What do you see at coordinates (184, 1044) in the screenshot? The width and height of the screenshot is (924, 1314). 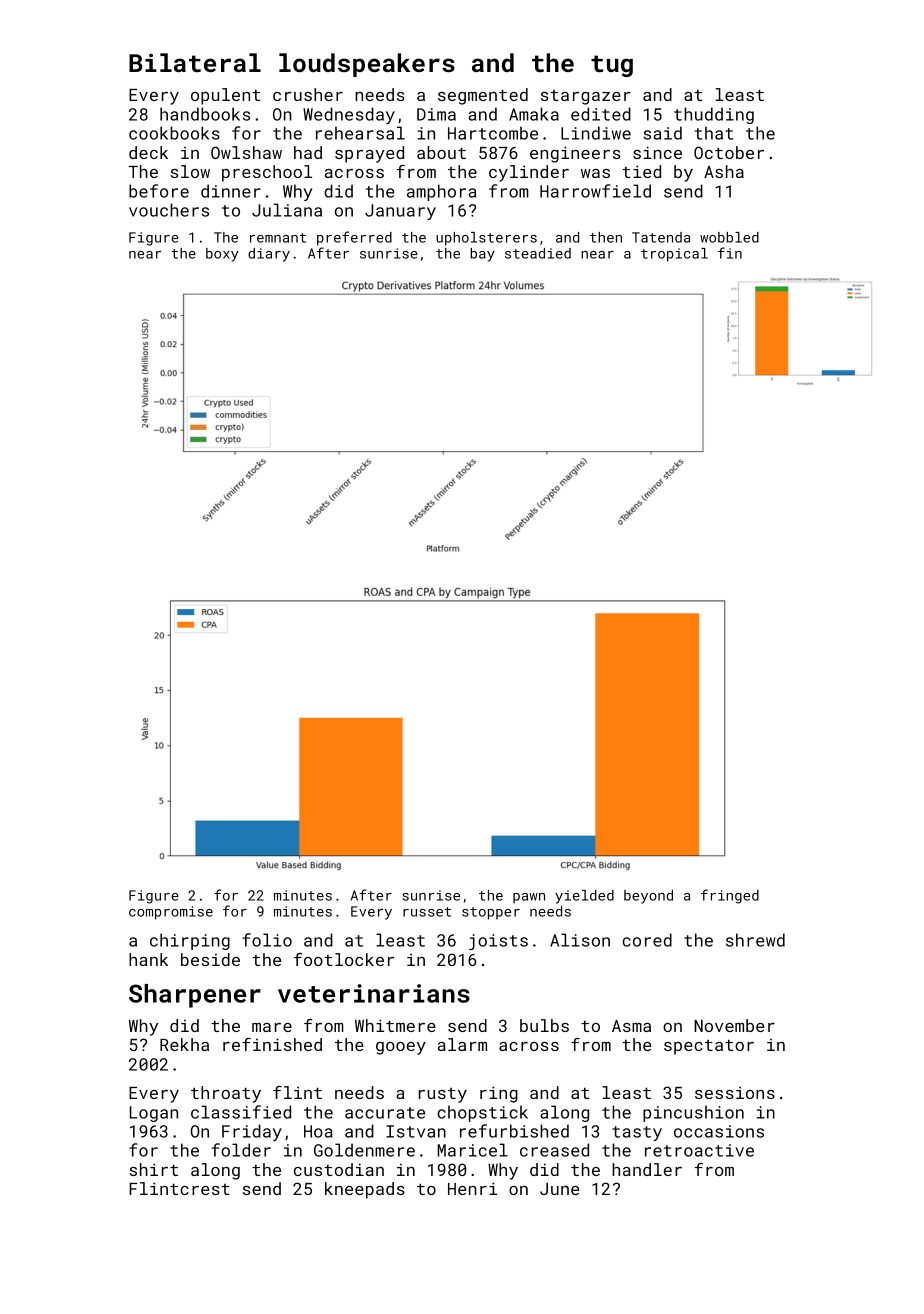 I see `Rekha` at bounding box center [184, 1044].
